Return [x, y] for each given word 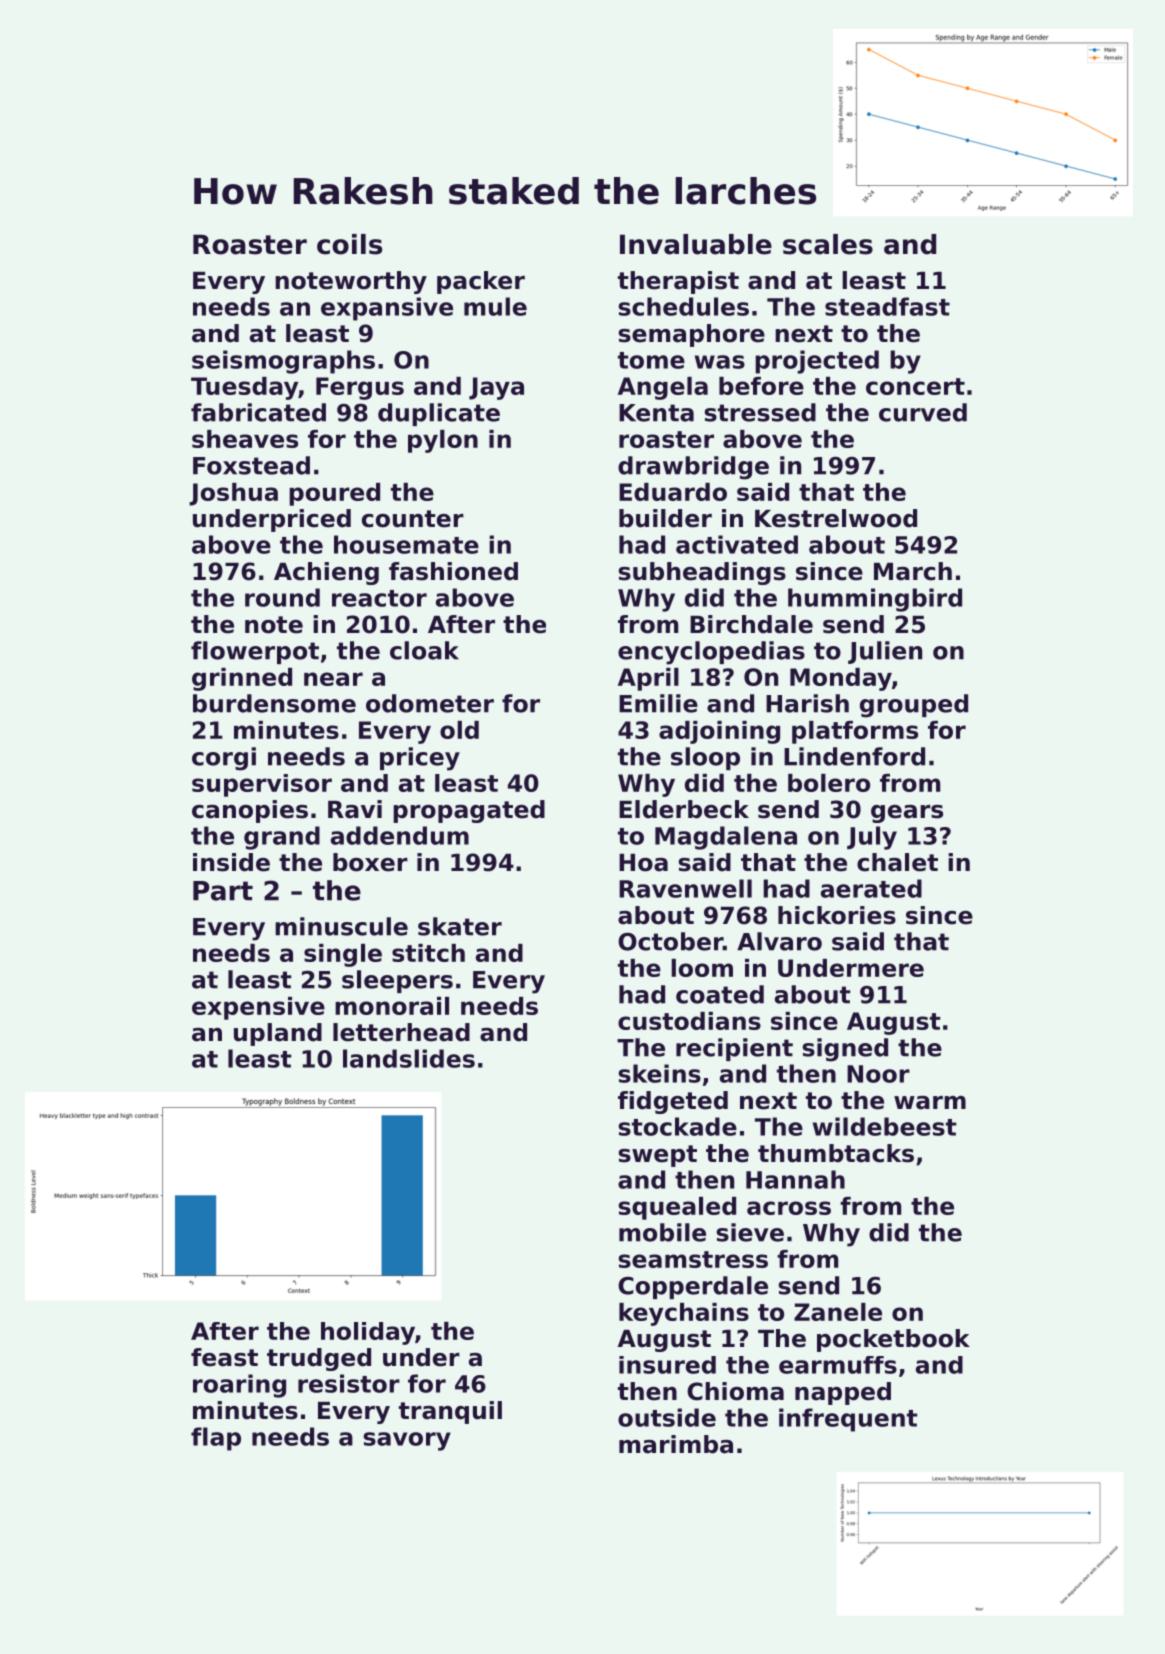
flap [216, 1439]
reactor [379, 598]
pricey [420, 759]
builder [665, 518]
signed [845, 1050]
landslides [409, 1058]
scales [828, 244]
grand [282, 838]
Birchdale [751, 624]
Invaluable [696, 244]
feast [224, 1357]
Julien [885, 652]
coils [349, 244]
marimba [676, 1444]
